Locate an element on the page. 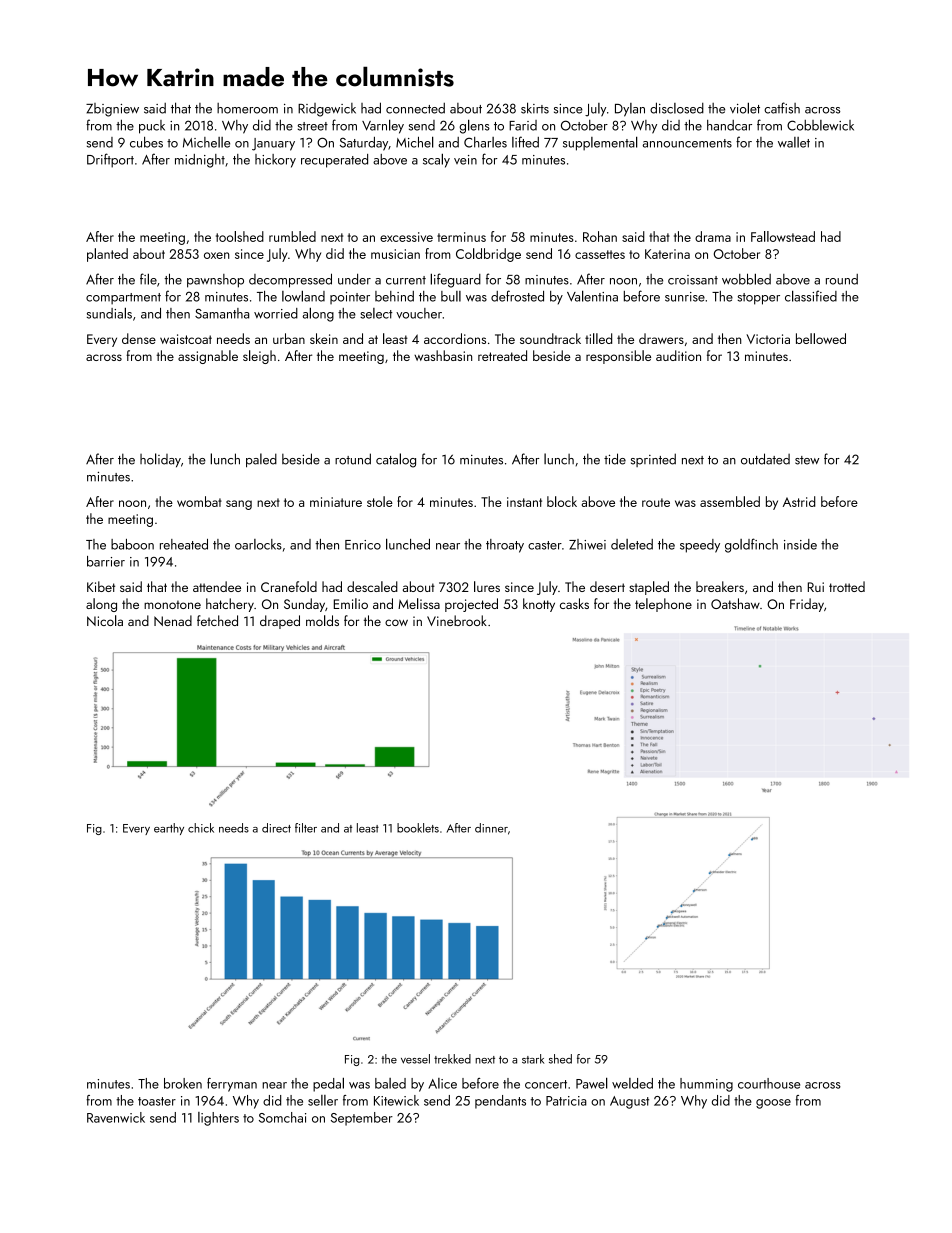 The height and width of the document is (1233, 952). Nenad is located at coordinates (173, 620).
